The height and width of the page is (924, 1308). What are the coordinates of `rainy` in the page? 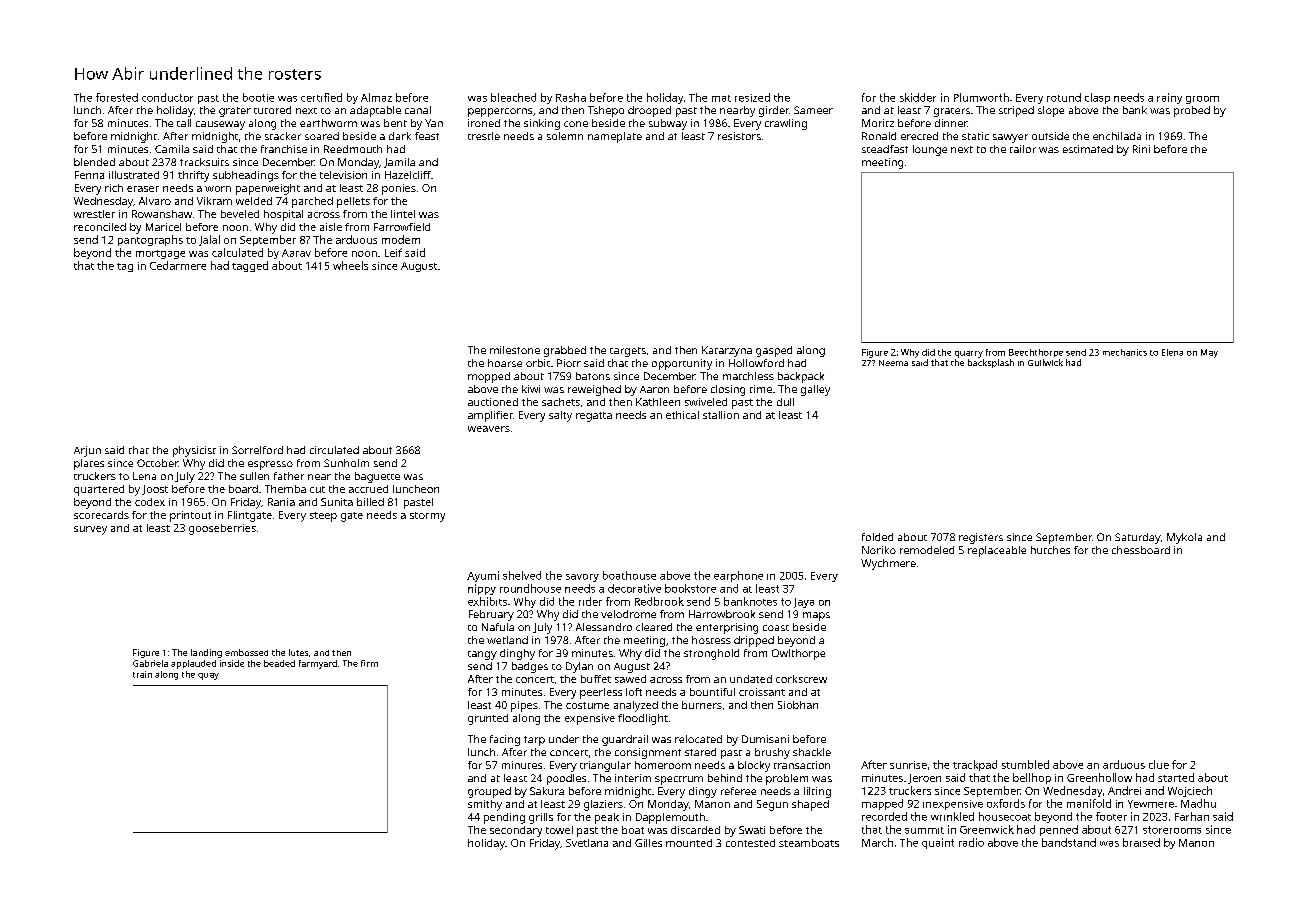 It's located at (1169, 98).
